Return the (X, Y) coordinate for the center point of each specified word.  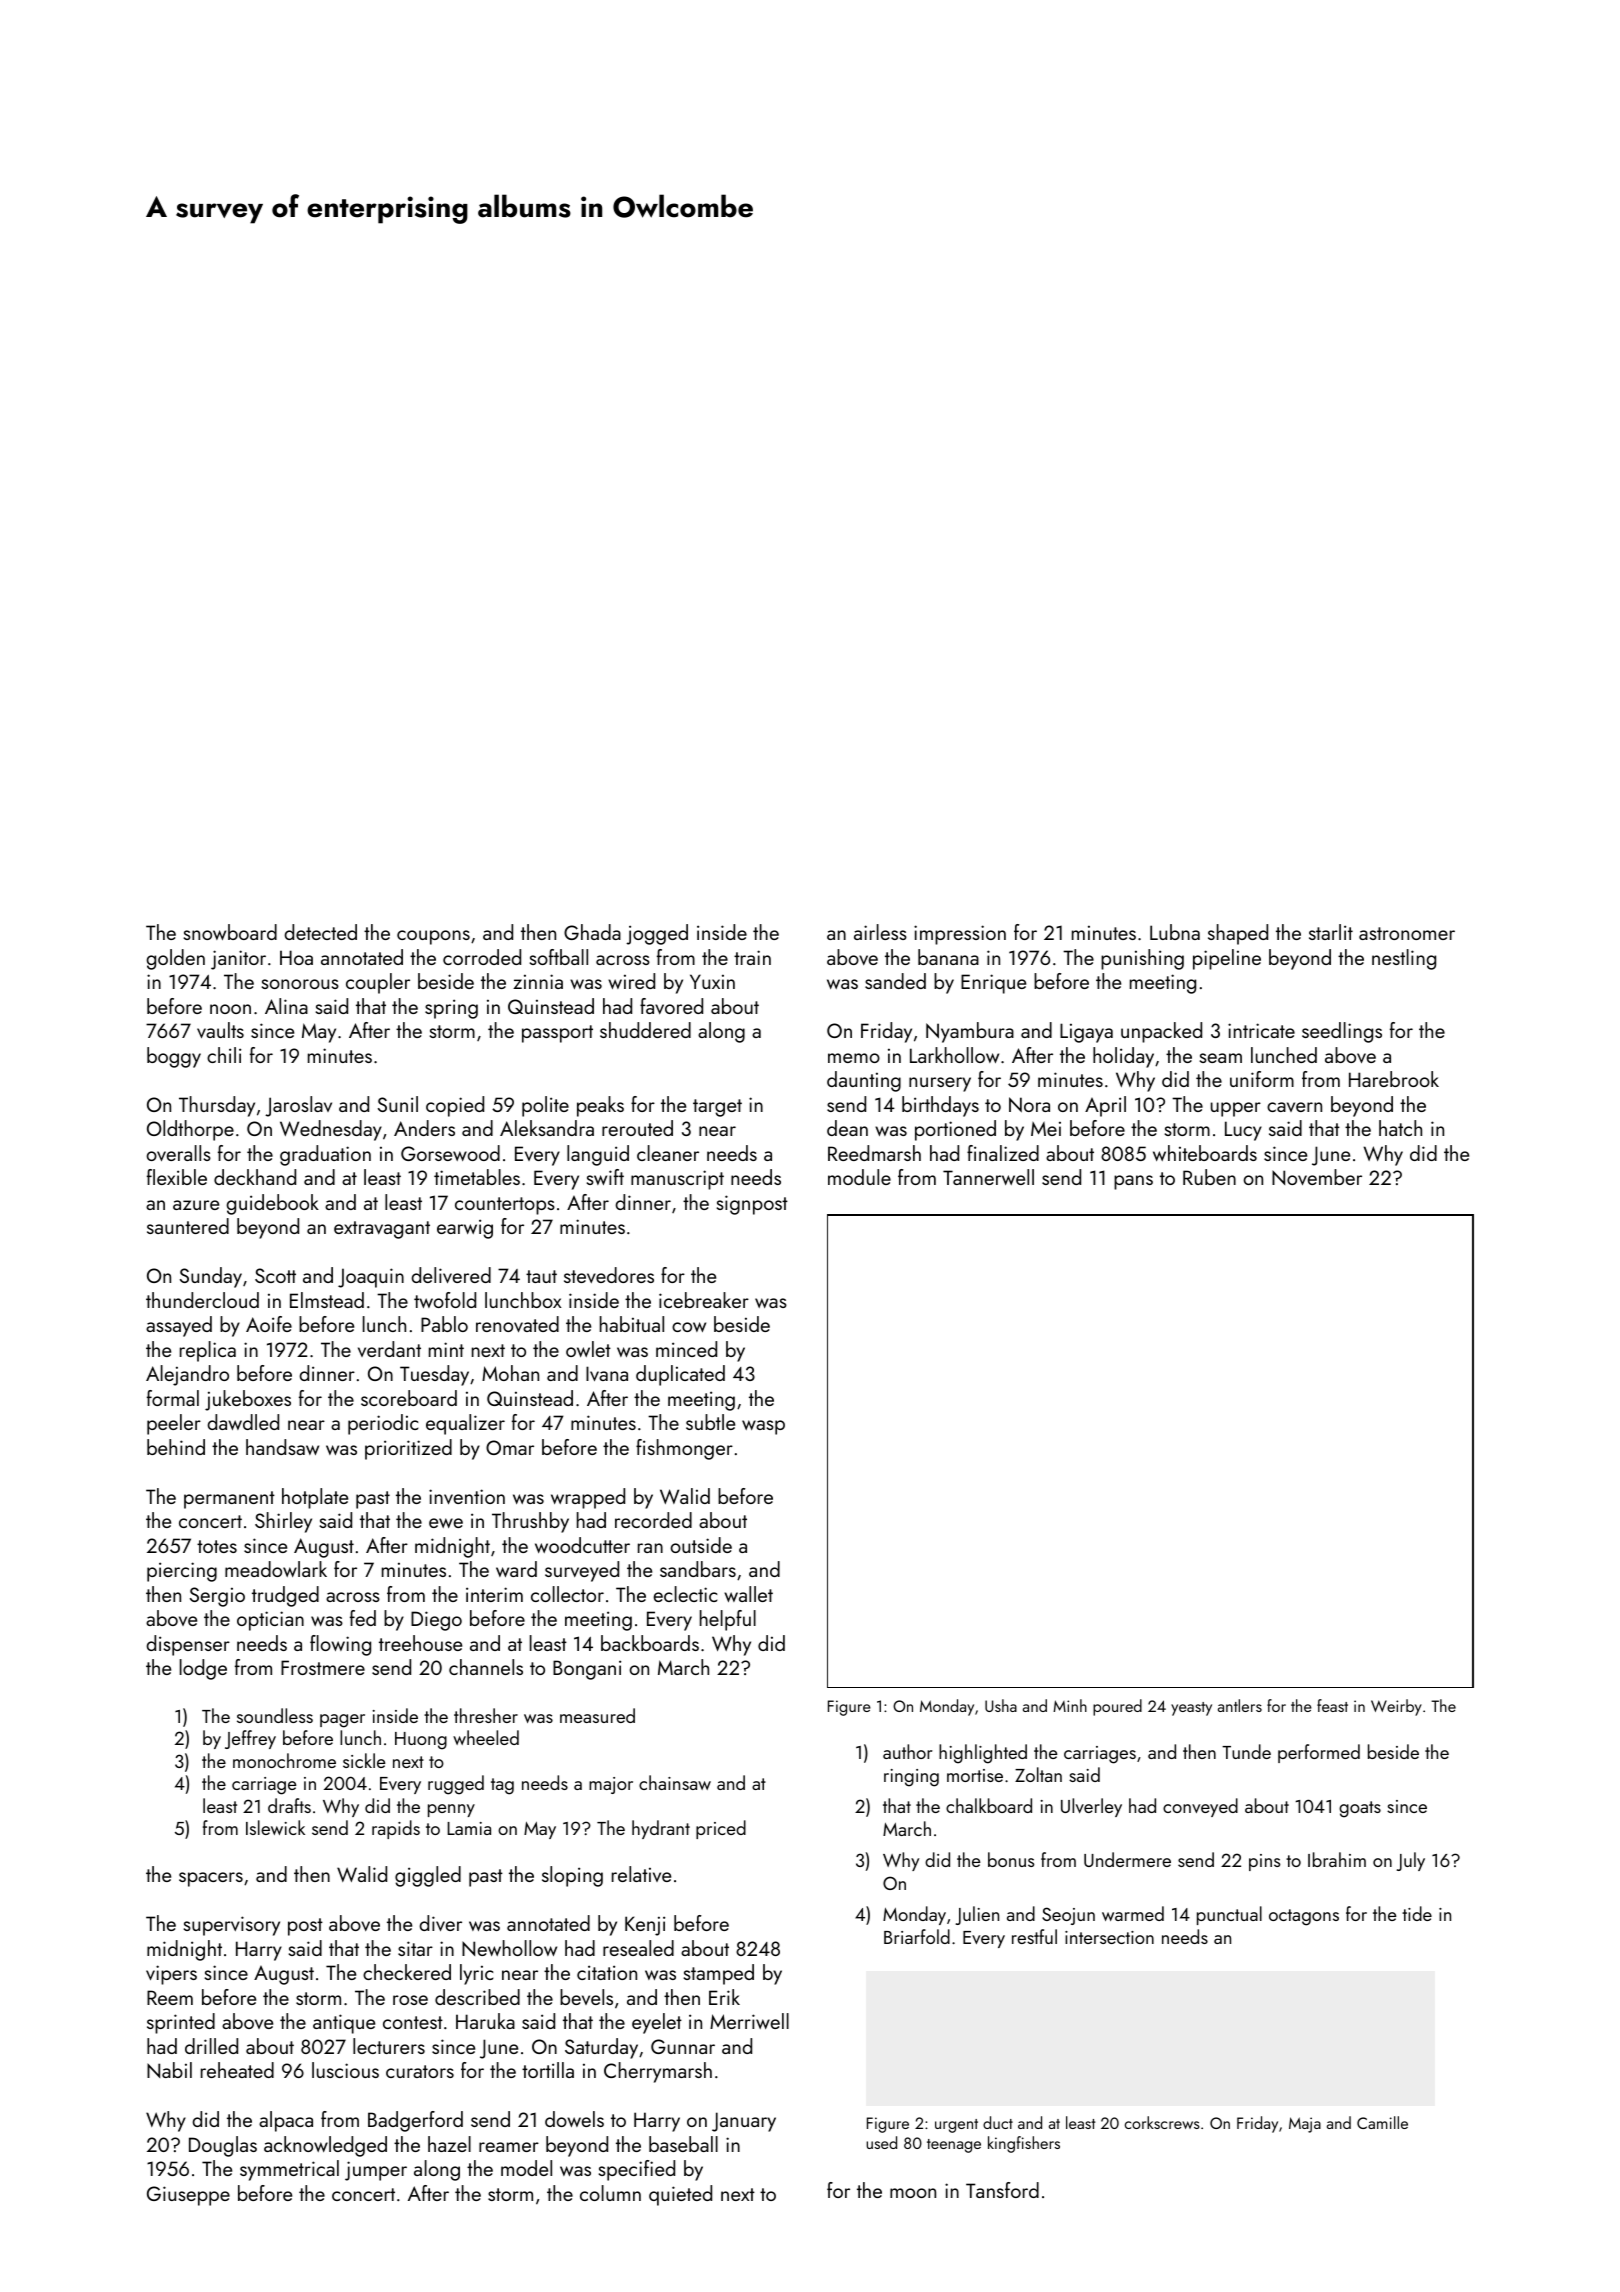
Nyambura (970, 1032)
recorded (653, 1520)
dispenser (188, 1645)
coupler (378, 983)
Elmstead (327, 1300)
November (1317, 1177)
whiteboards (1205, 1153)
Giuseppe (188, 2196)
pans (1133, 1182)
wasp (763, 1427)
